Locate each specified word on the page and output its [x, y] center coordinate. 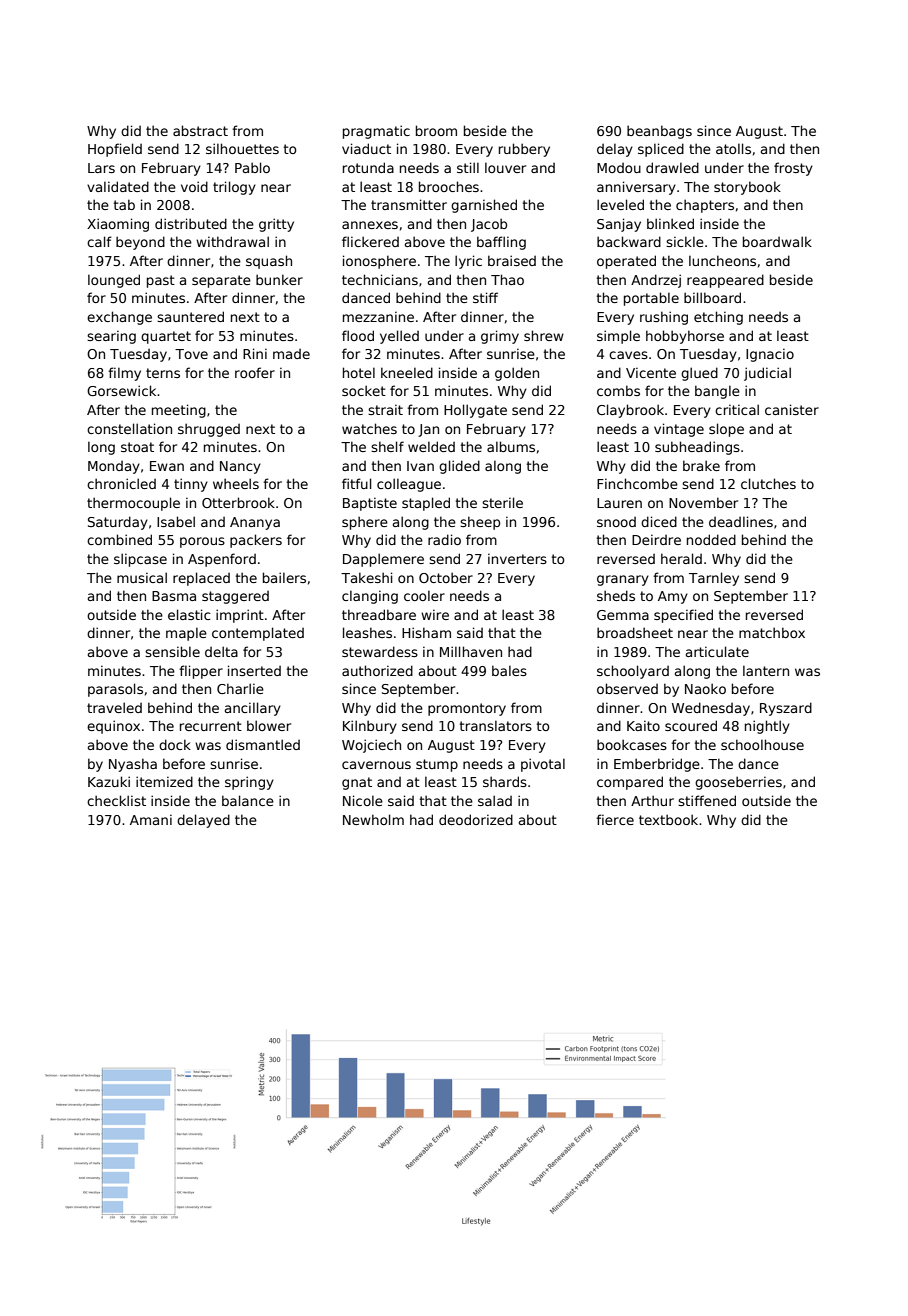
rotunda [368, 167]
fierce [615, 819]
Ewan [167, 466]
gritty [276, 225]
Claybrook [630, 411]
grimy [500, 337]
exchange [119, 318]
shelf [387, 446]
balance [248, 800]
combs [618, 390]
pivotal [543, 765]
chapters [705, 206]
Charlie [240, 688]
